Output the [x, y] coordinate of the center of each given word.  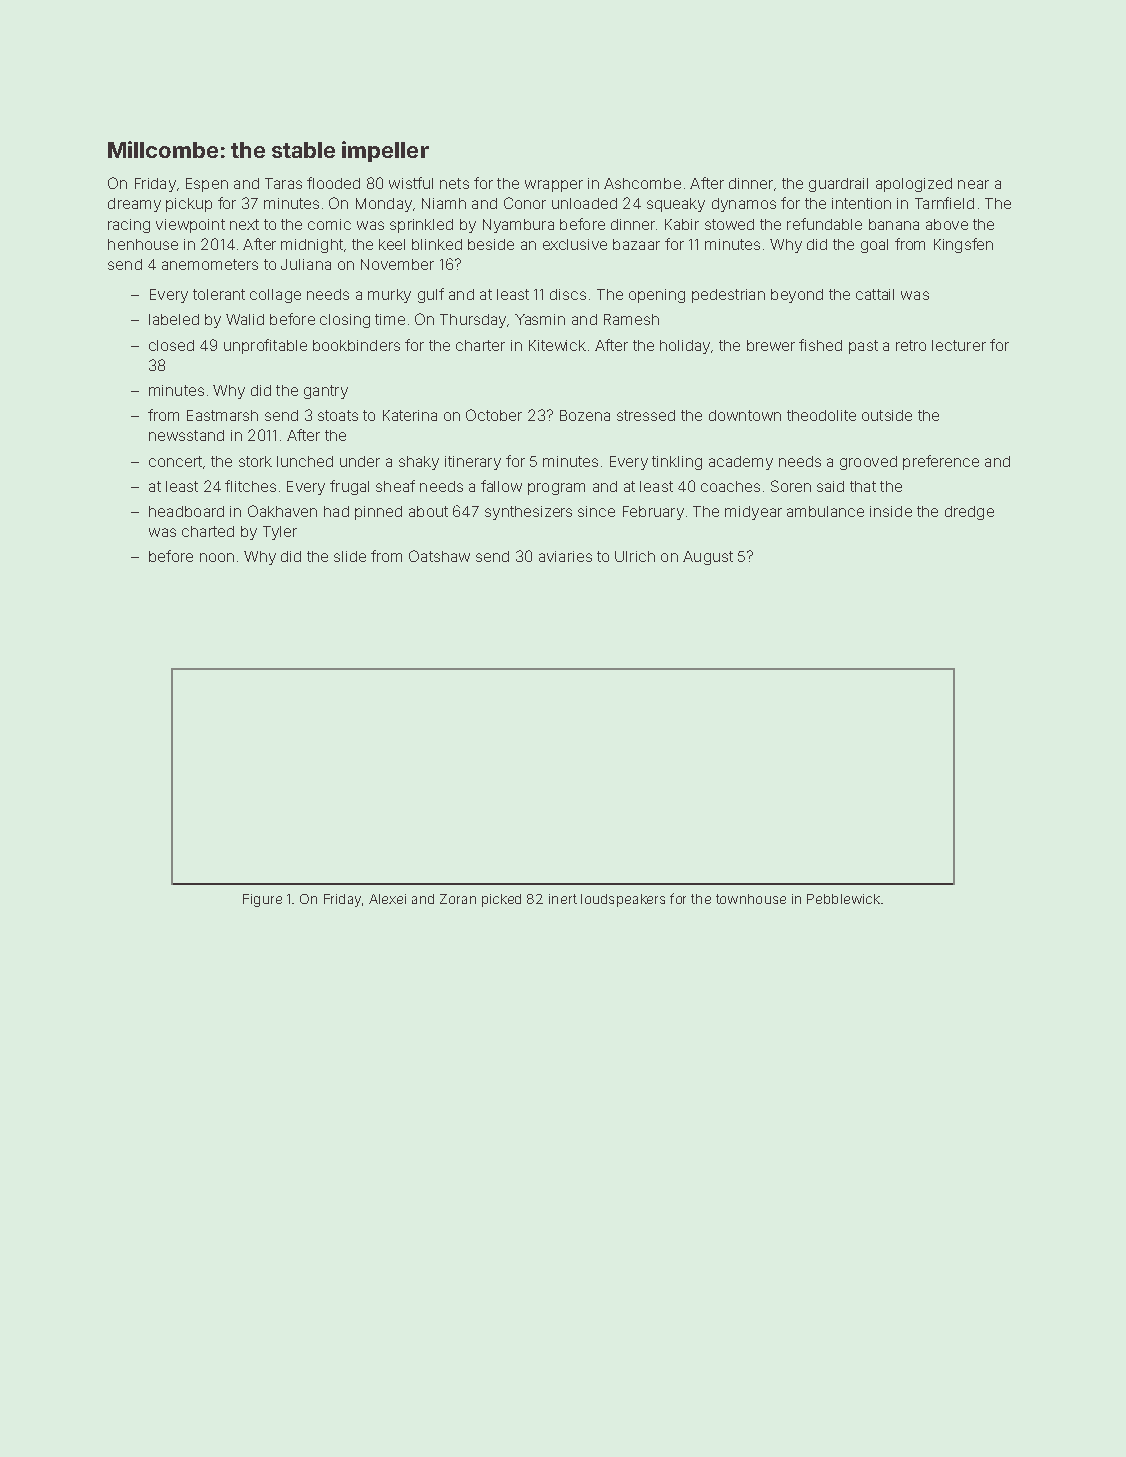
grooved [868, 463]
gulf [431, 295]
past [863, 347]
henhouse [143, 244]
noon [217, 557]
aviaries [565, 556]
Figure [262, 900]
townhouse [751, 899]
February [653, 513]
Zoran [458, 899]
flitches [250, 486]
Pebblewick [843, 899]
